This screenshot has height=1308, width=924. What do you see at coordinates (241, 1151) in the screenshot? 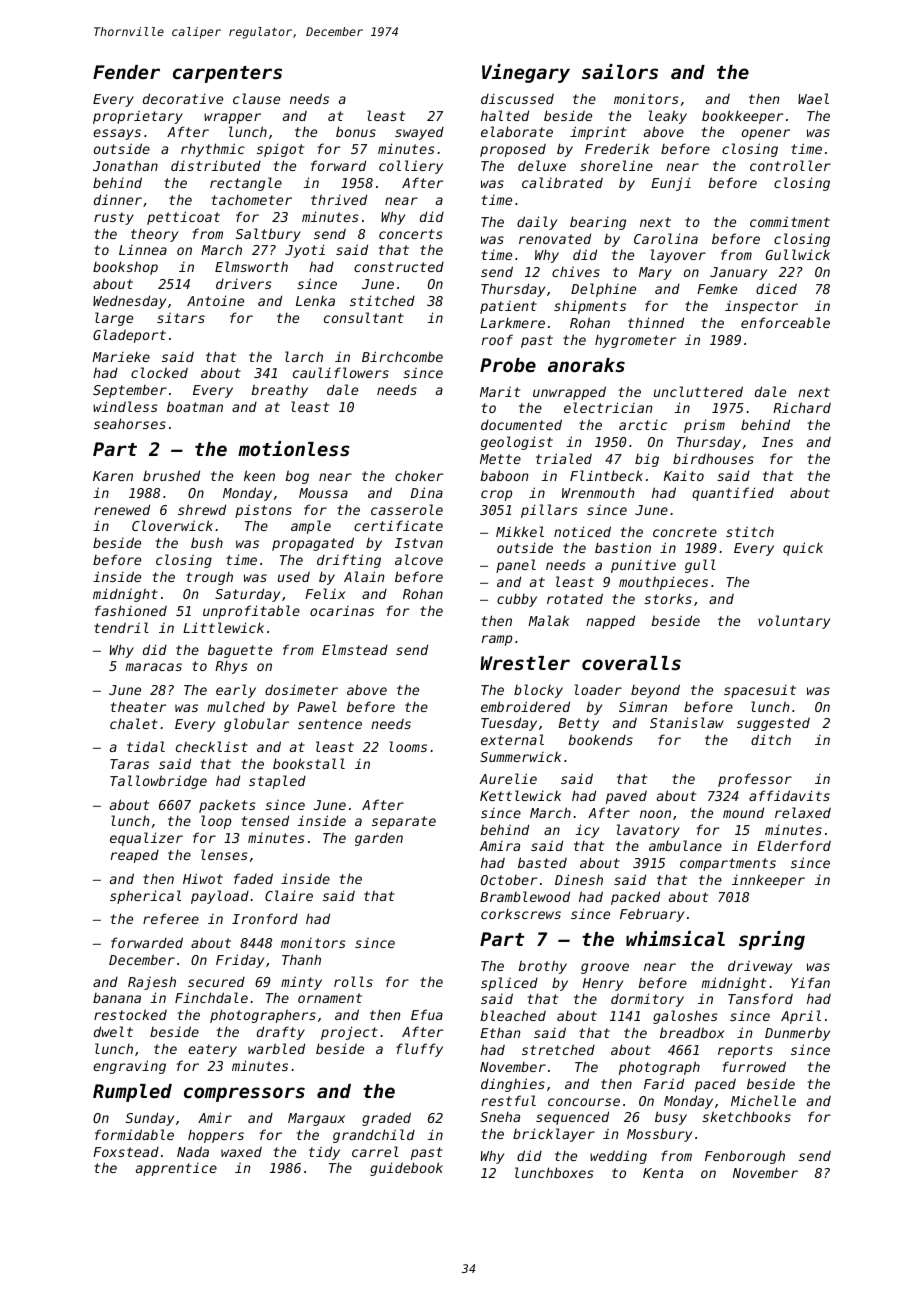
I see `waxed` at bounding box center [241, 1151].
